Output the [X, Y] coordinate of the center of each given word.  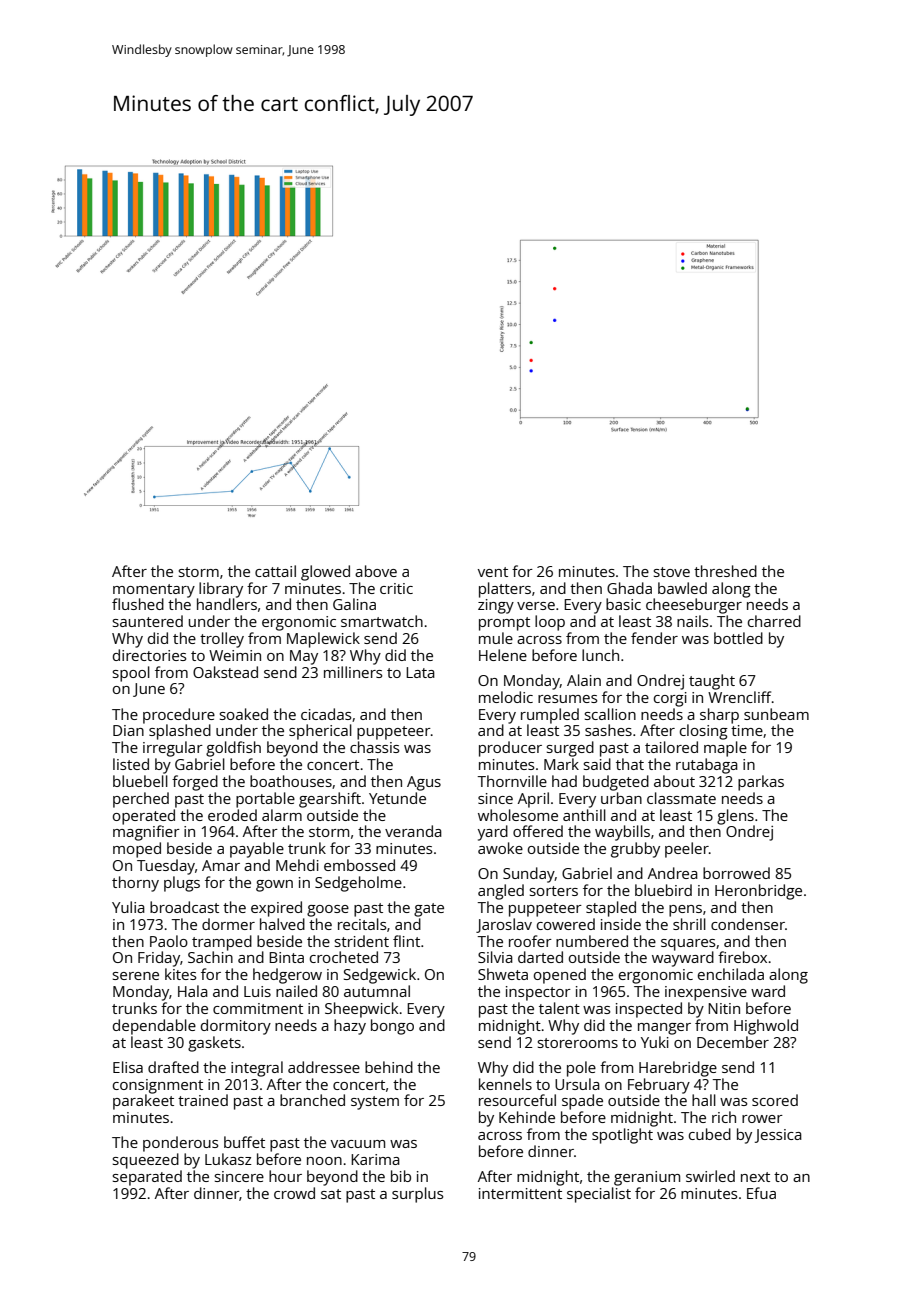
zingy [496, 606]
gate [429, 910]
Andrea [673, 873]
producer [510, 749]
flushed [138, 604]
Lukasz [228, 1159]
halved [282, 924]
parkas [761, 783]
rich [724, 1117]
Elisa [128, 1067]
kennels [505, 1084]
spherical [320, 732]
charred [774, 621]
